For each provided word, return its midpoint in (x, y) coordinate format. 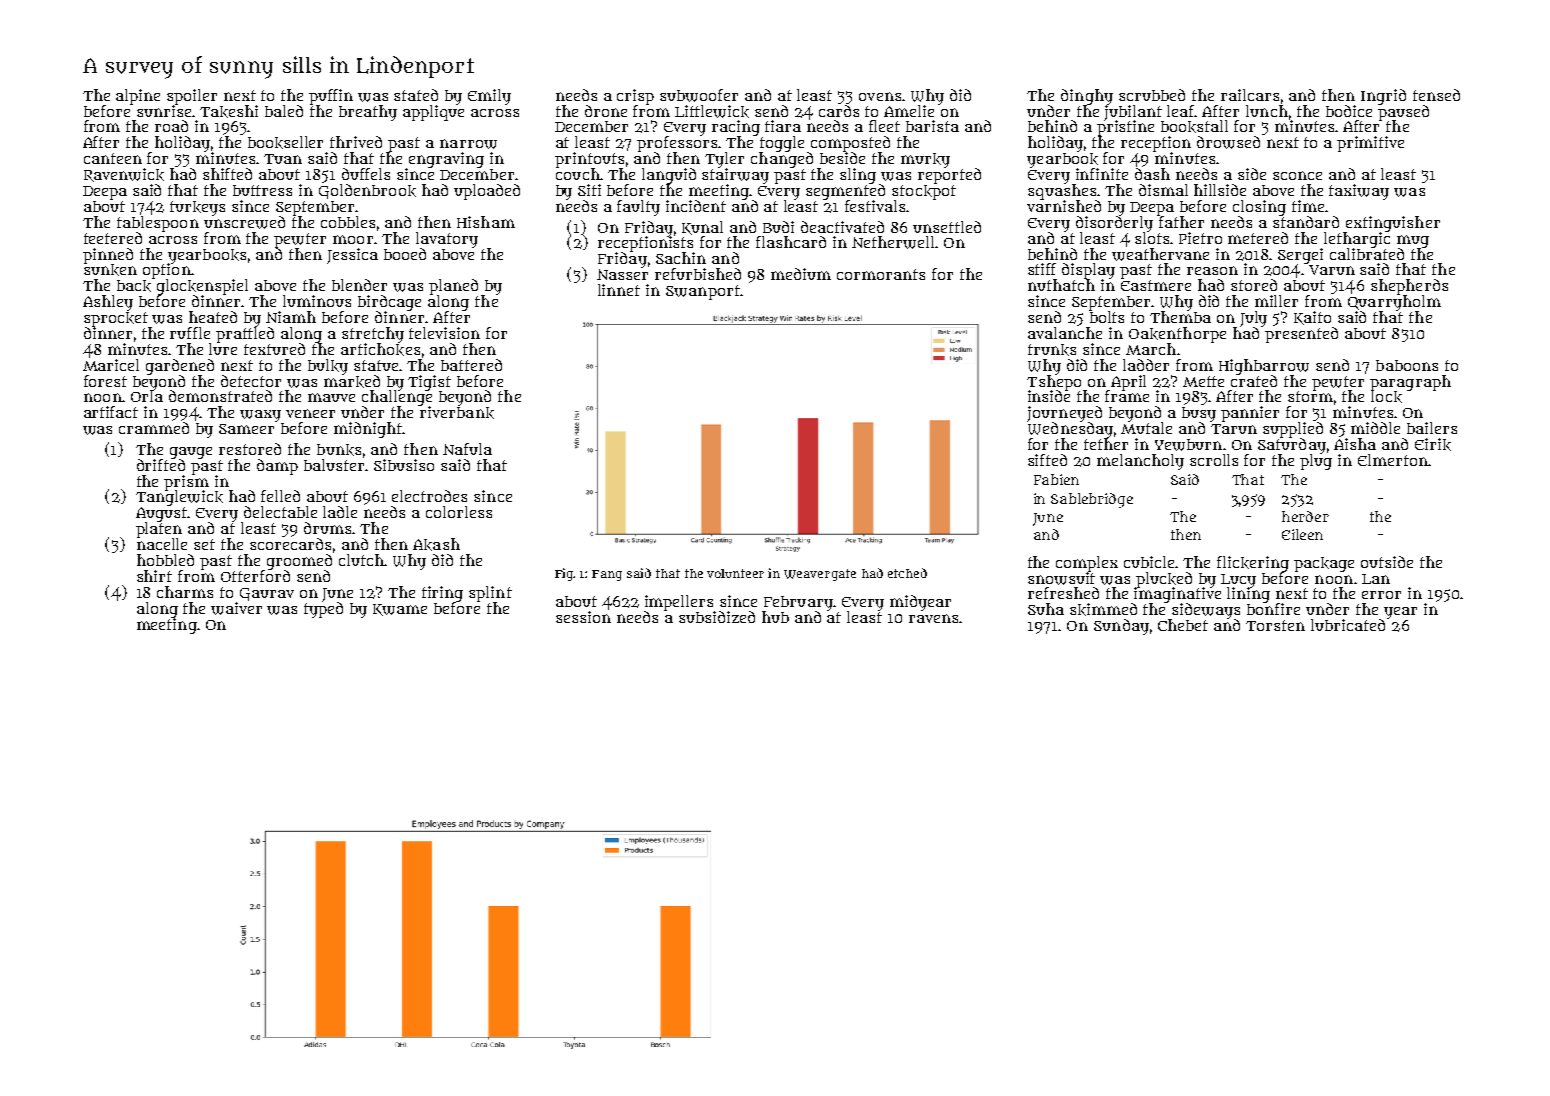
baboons (1407, 365)
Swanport (703, 292)
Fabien (1056, 479)
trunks (1052, 350)
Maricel (111, 365)
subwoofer (699, 95)
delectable (280, 512)
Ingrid (1383, 97)
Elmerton (1393, 460)
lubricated (1348, 625)
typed (323, 610)
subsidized (717, 617)
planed (453, 287)
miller (1276, 301)
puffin (331, 97)
